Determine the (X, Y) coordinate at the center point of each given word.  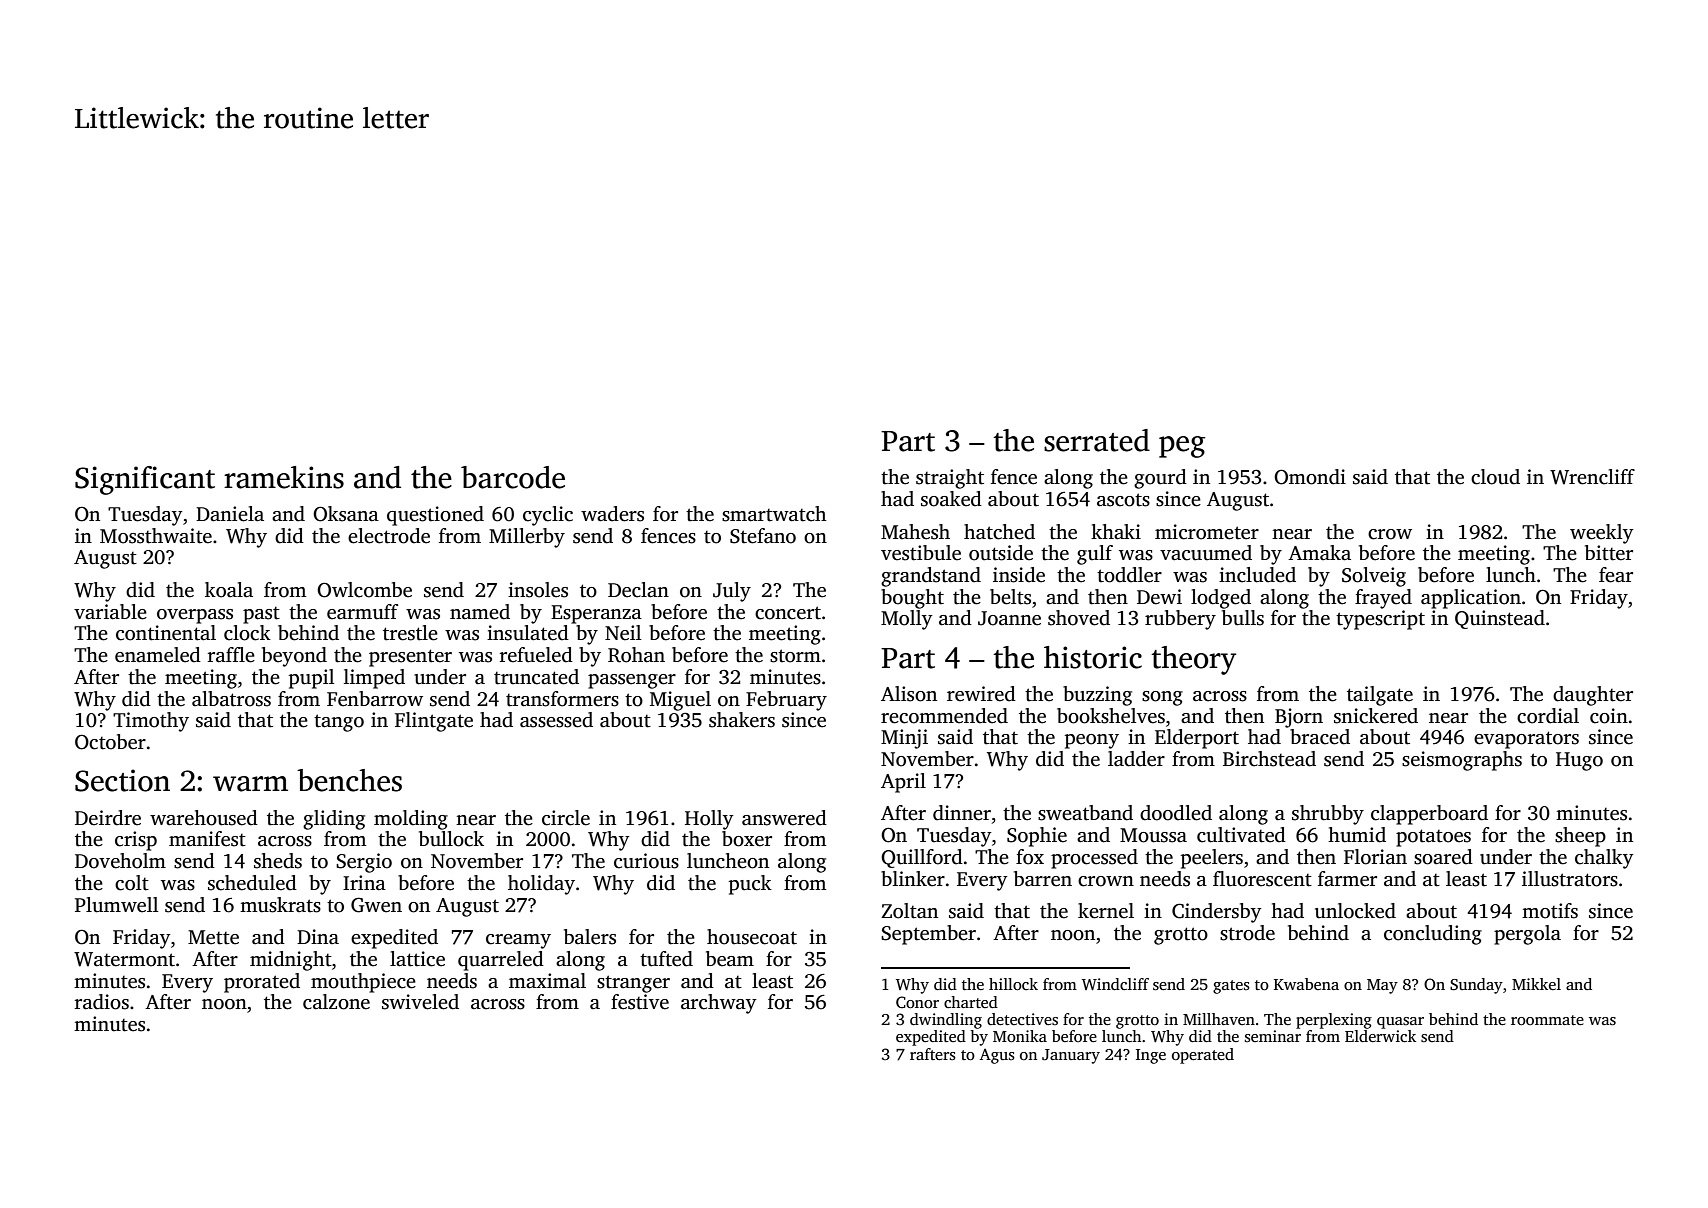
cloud (1495, 477)
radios (102, 1002)
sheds (278, 861)
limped (374, 679)
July (732, 592)
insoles (538, 590)
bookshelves (1111, 716)
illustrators (1570, 879)
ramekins (284, 477)
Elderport (1197, 739)
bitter (1609, 553)
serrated (1097, 440)
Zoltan (909, 911)
